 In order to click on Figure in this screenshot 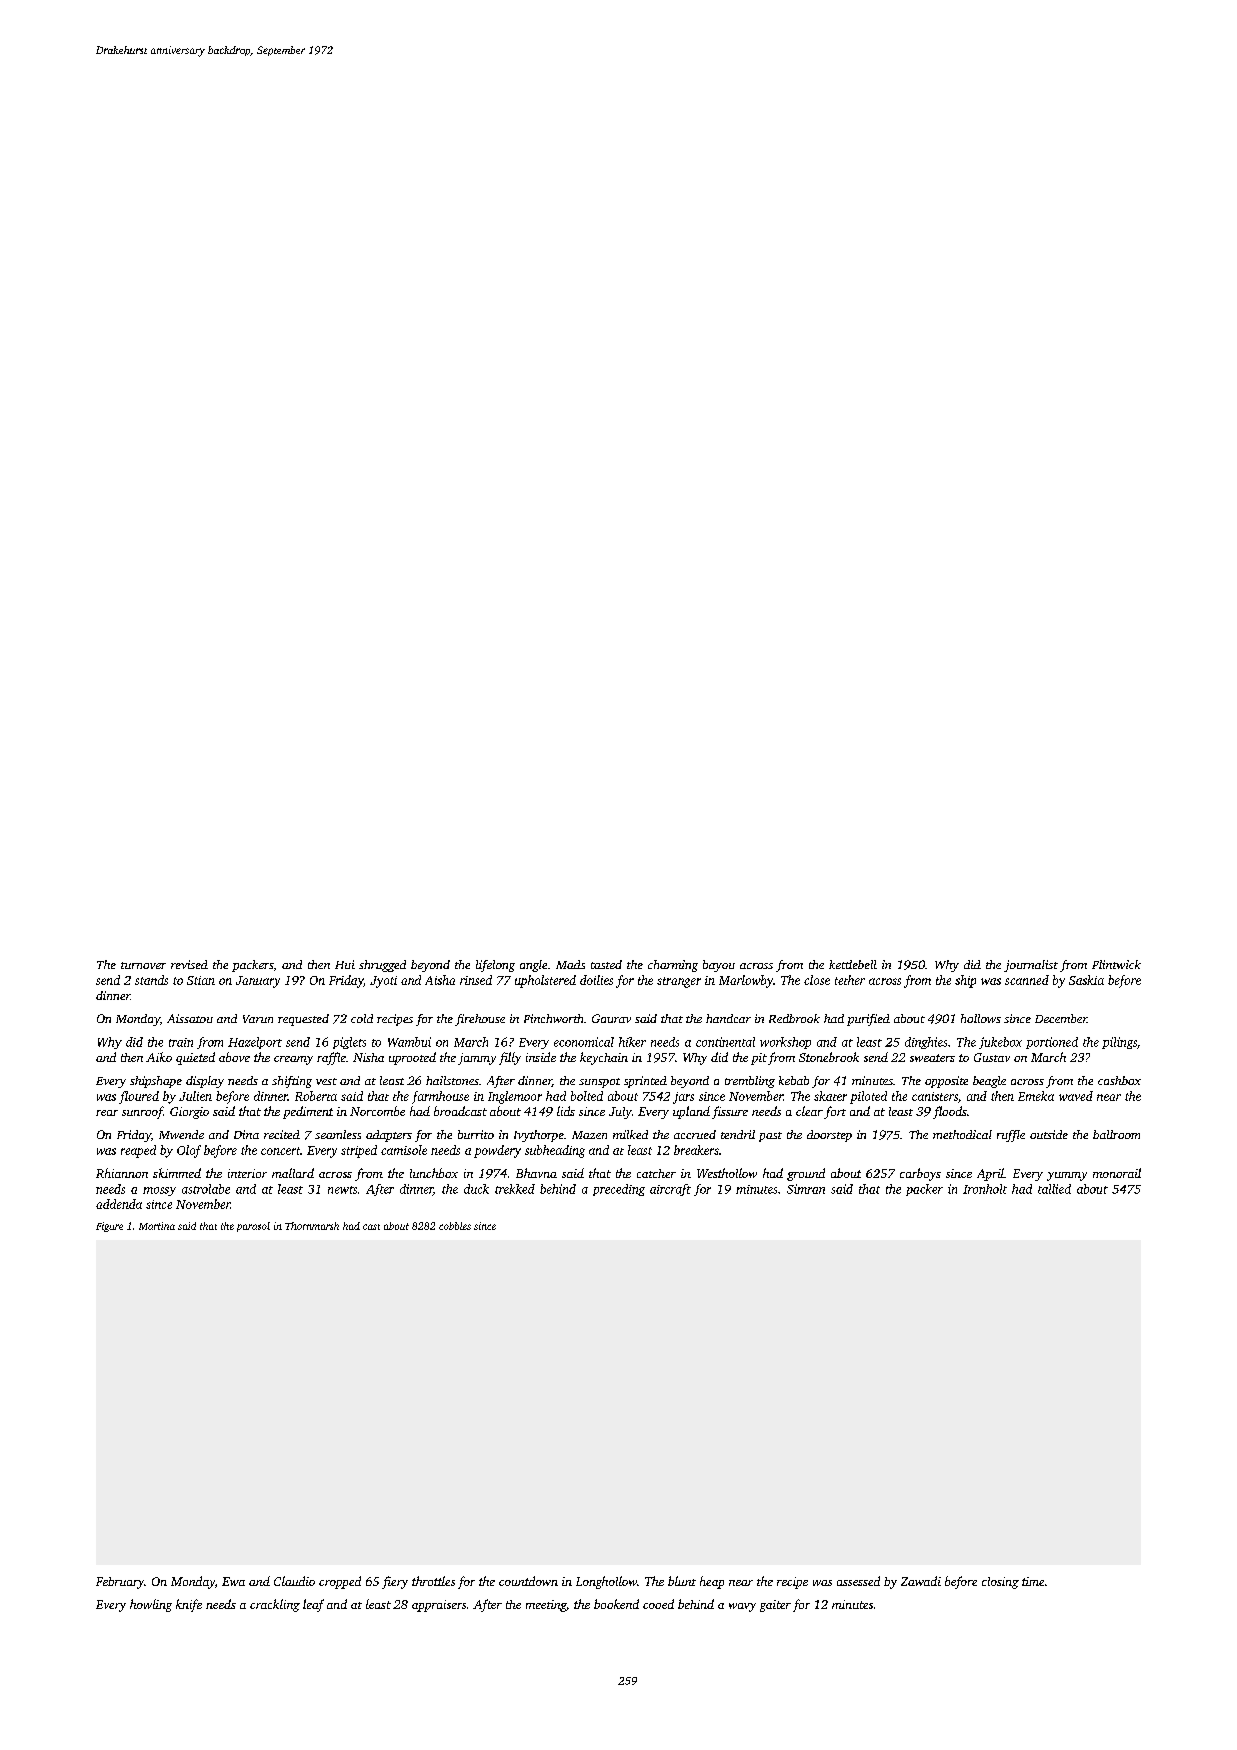, I will do `click(109, 1227)`.
